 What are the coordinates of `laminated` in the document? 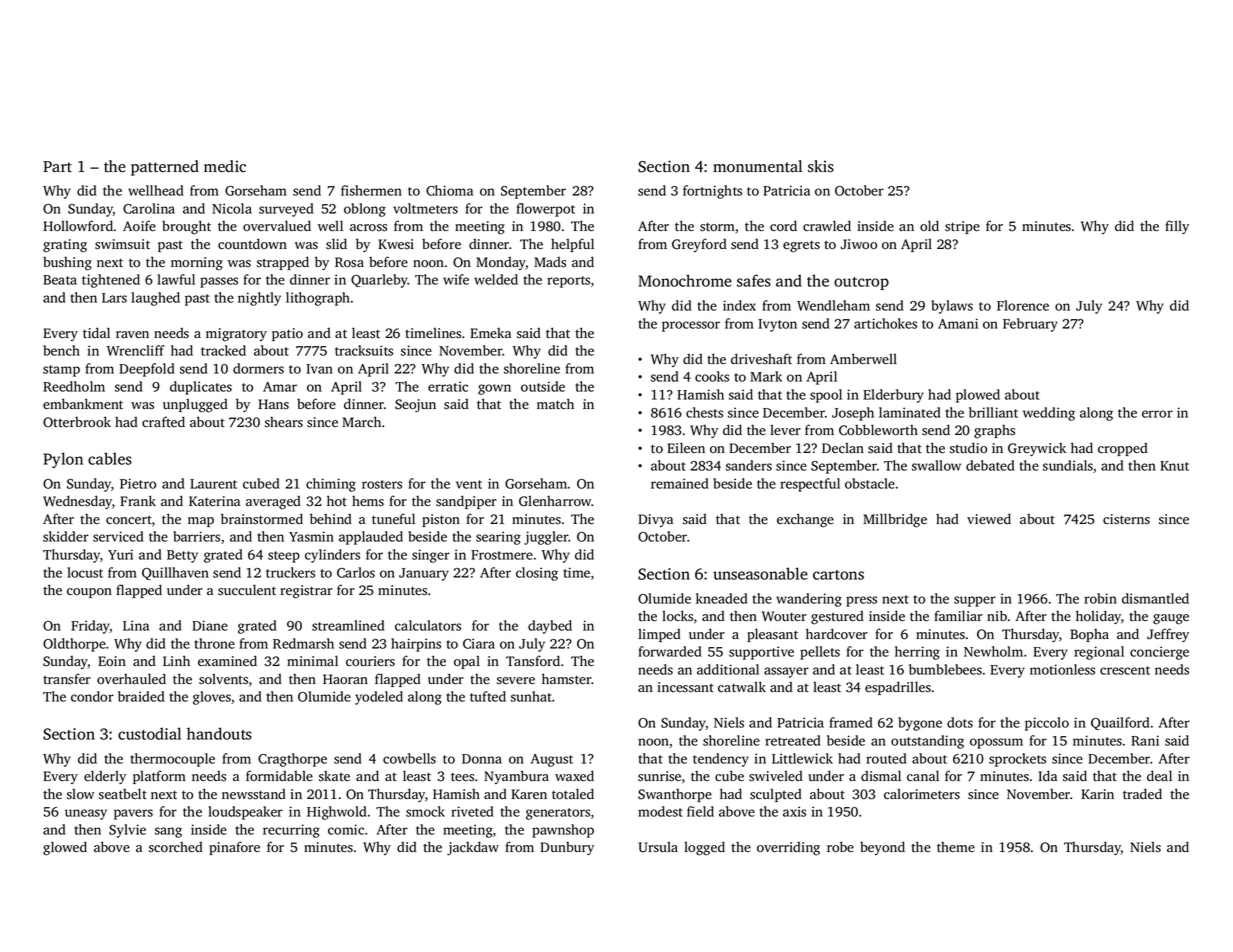 It's located at (909, 412).
